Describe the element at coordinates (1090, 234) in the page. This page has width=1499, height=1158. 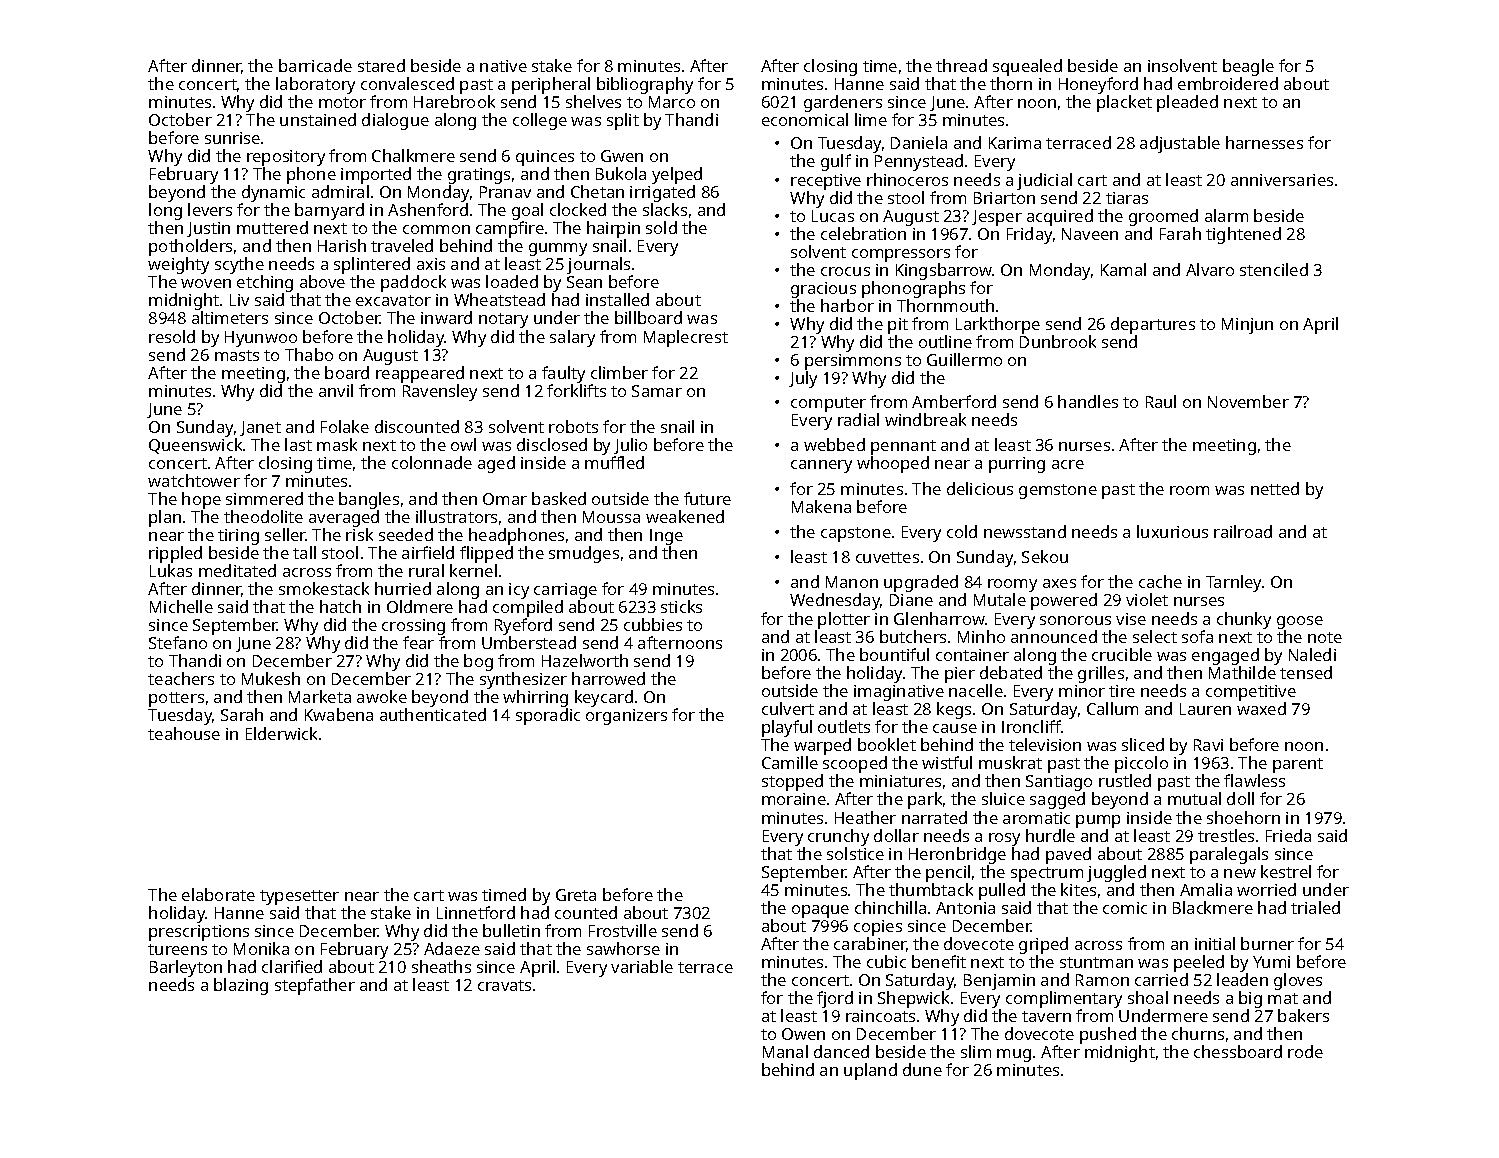
I see `Naveen` at that location.
